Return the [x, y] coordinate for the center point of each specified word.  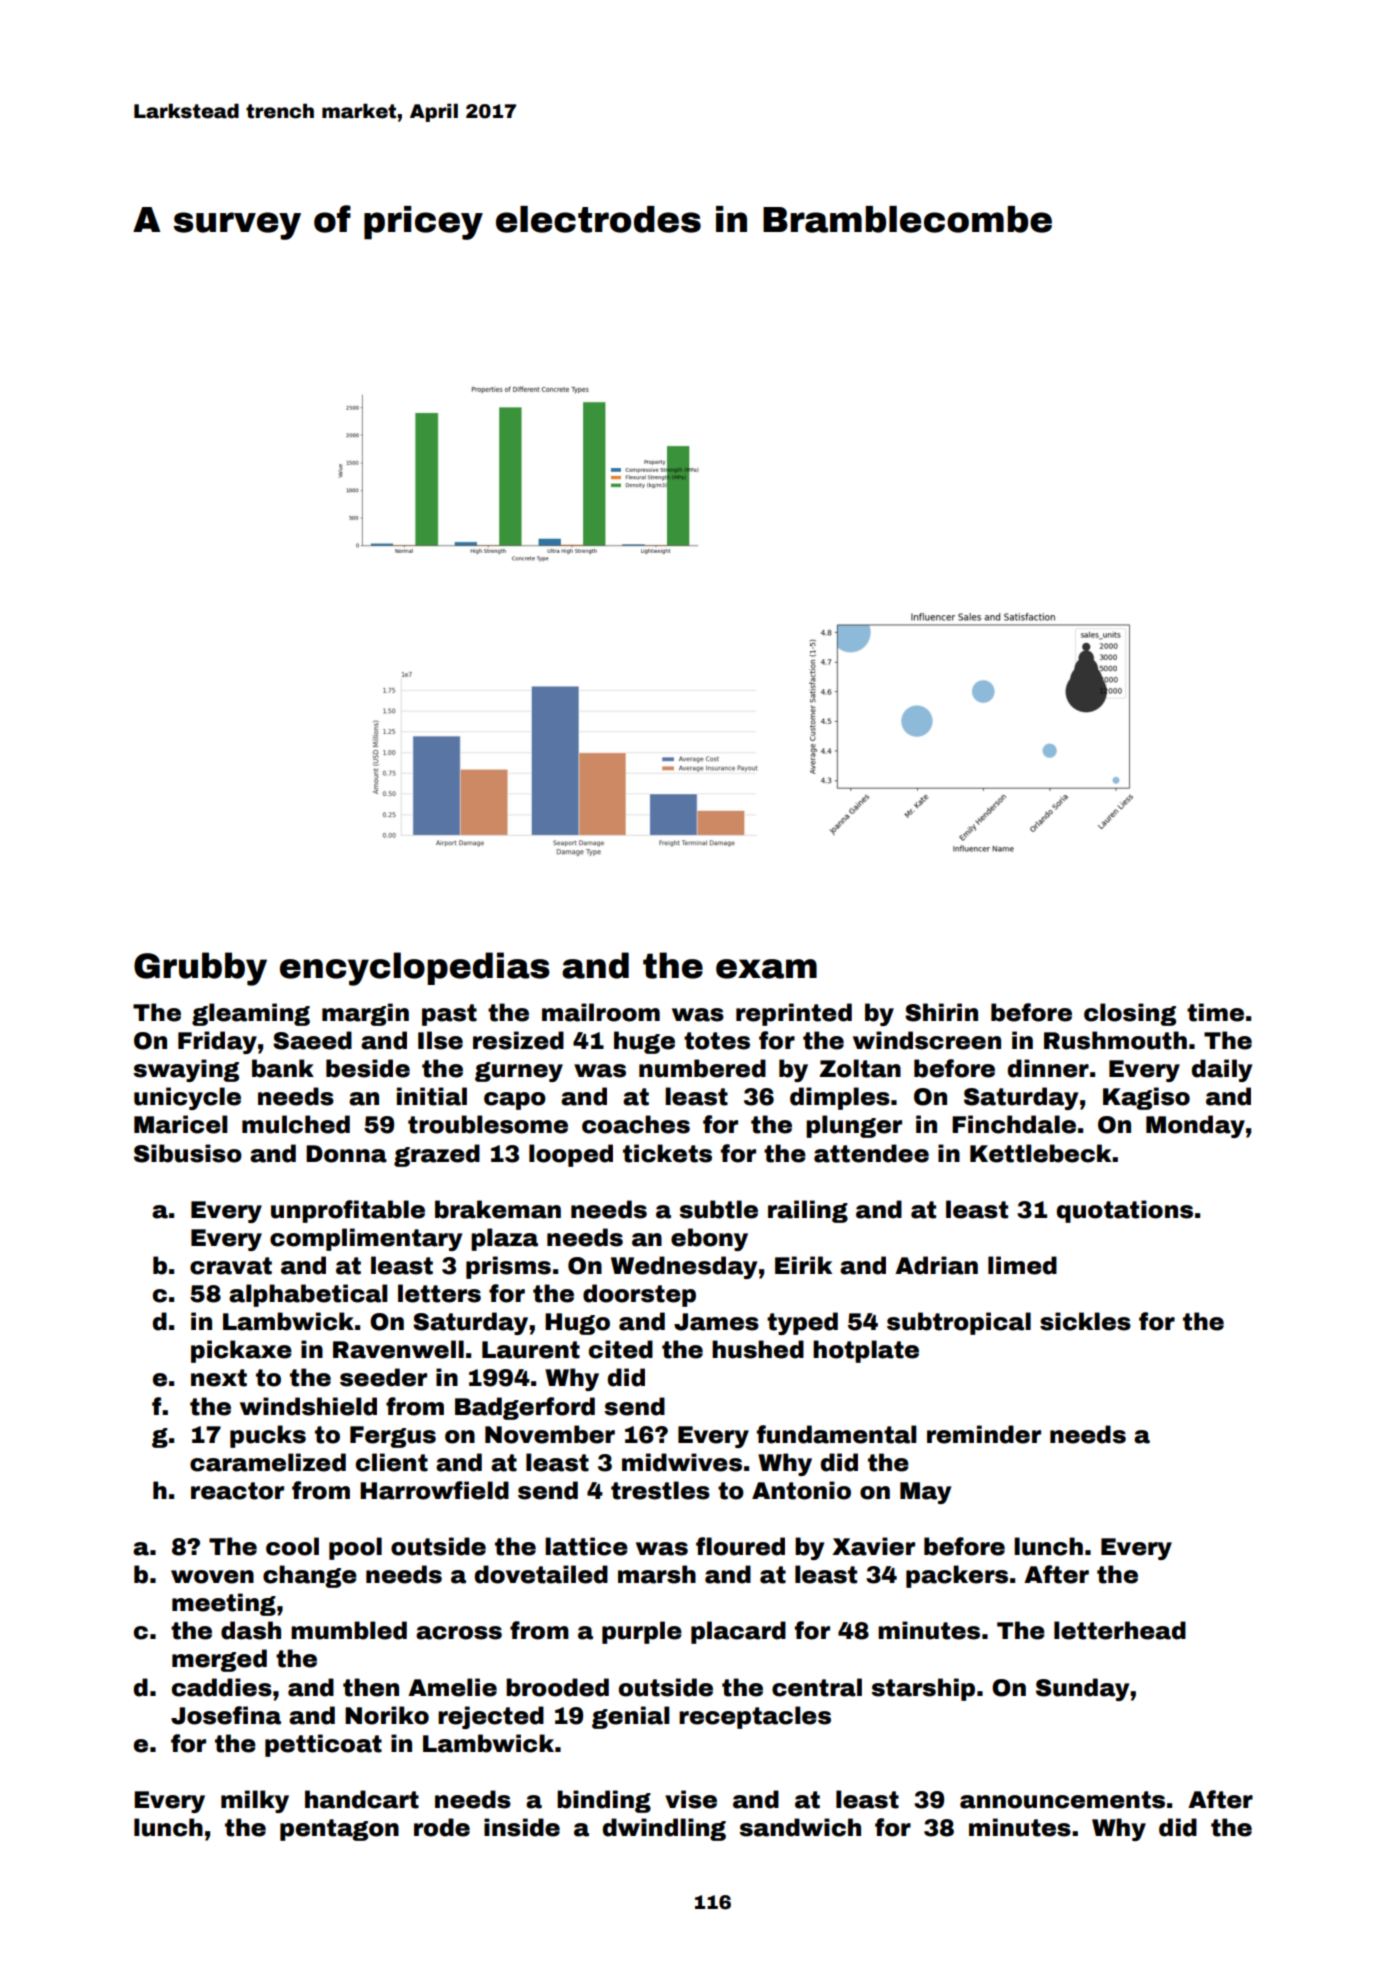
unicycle [187, 1098]
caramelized [268, 1462]
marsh [657, 1574]
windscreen [927, 1040]
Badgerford [525, 1408]
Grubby [200, 969]
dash [251, 1630]
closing [1130, 1014]
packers [957, 1576]
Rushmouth [1115, 1040]
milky [255, 1801]
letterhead [1120, 1630]
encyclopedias [415, 969]
